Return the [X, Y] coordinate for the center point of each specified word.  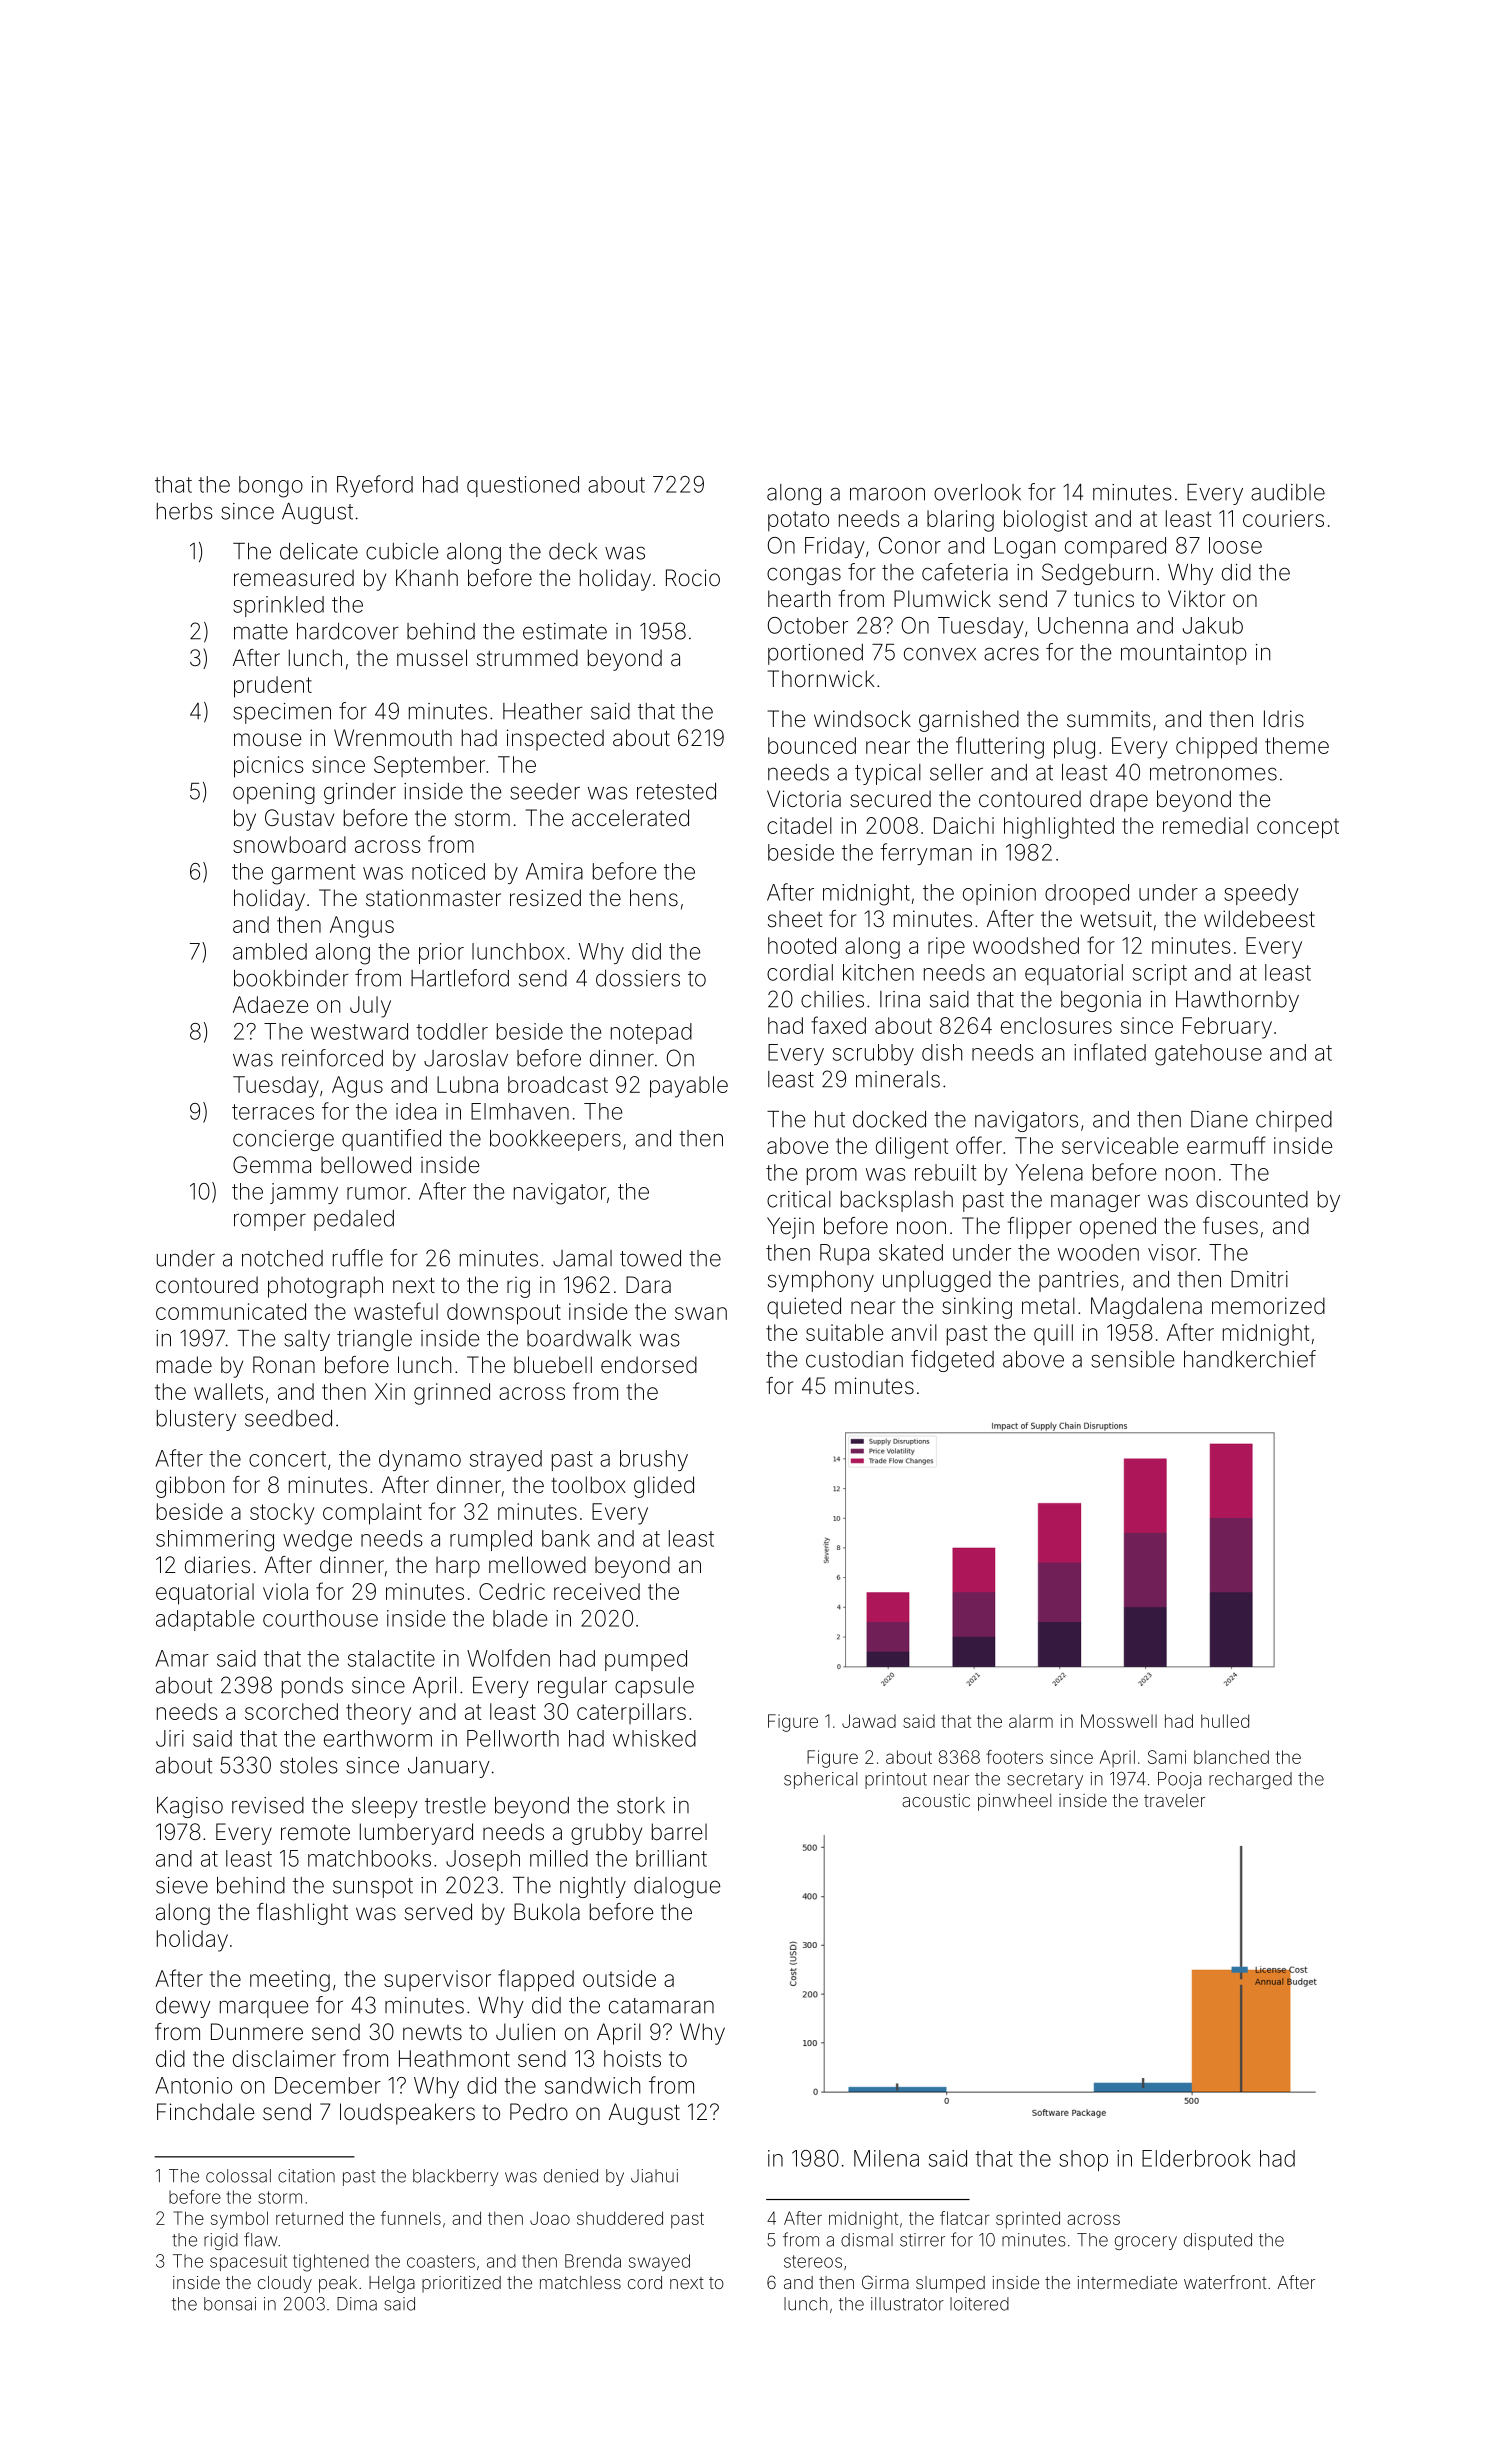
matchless [580, 2282]
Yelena [1049, 1172]
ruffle [358, 1258]
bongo [271, 487]
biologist [1045, 521]
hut [830, 1119]
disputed [1218, 2241]
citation [306, 2176]
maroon [887, 494]
